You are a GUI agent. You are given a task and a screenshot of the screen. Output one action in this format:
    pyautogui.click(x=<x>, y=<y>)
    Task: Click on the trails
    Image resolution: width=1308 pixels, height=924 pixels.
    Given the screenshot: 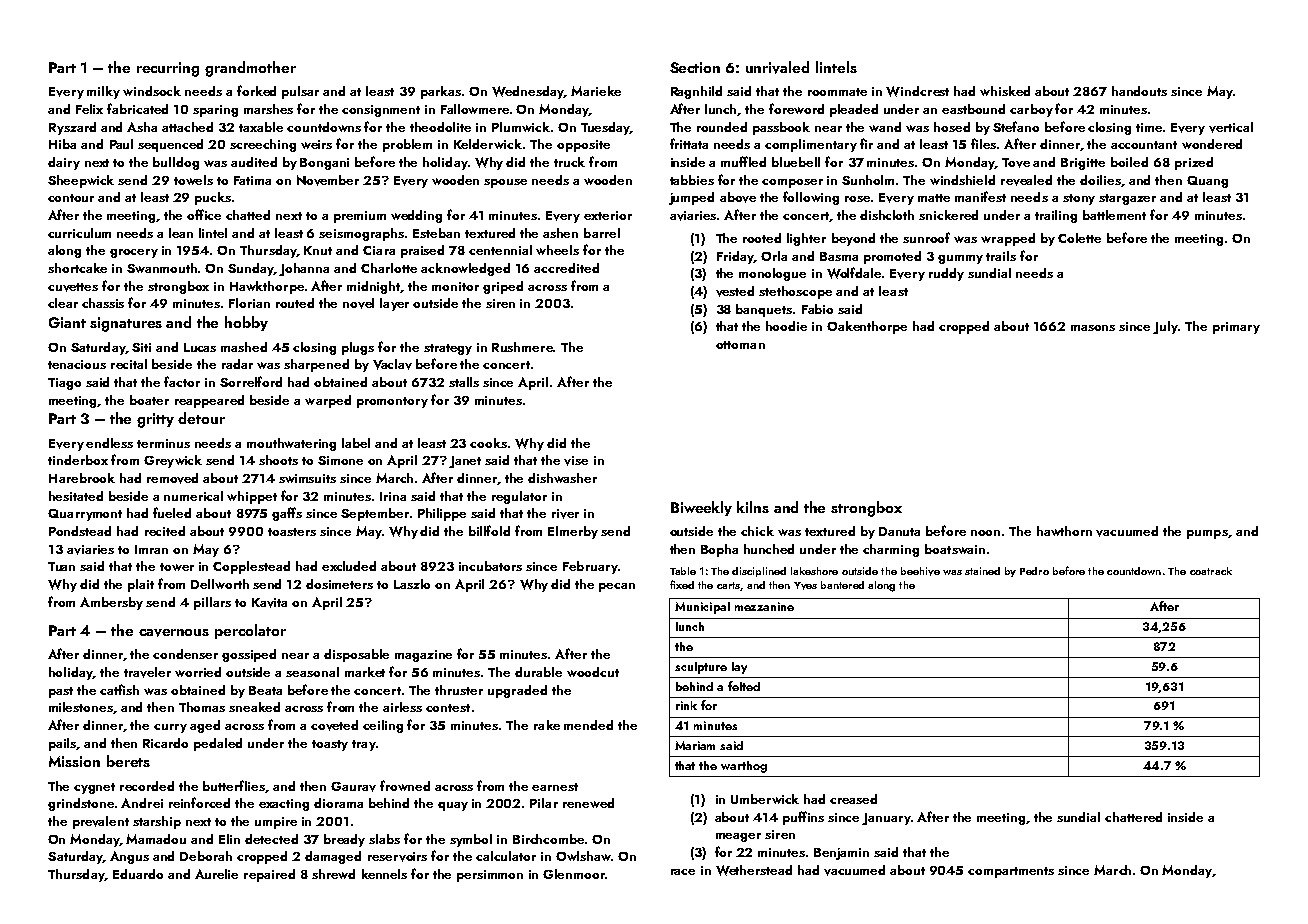 What is the action you would take?
    pyautogui.click(x=1001, y=256)
